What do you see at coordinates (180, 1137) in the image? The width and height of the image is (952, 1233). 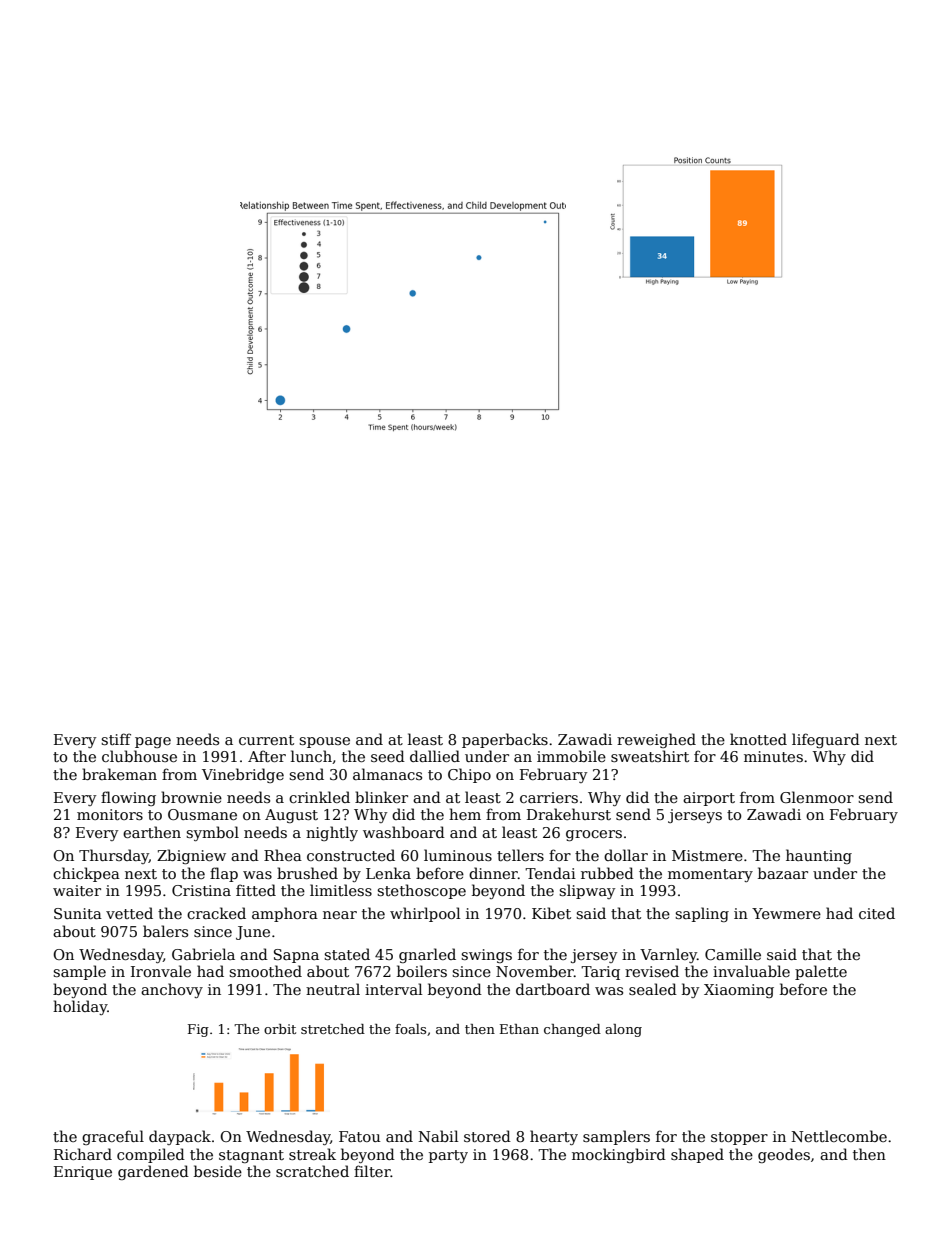 I see `daypack` at bounding box center [180, 1137].
